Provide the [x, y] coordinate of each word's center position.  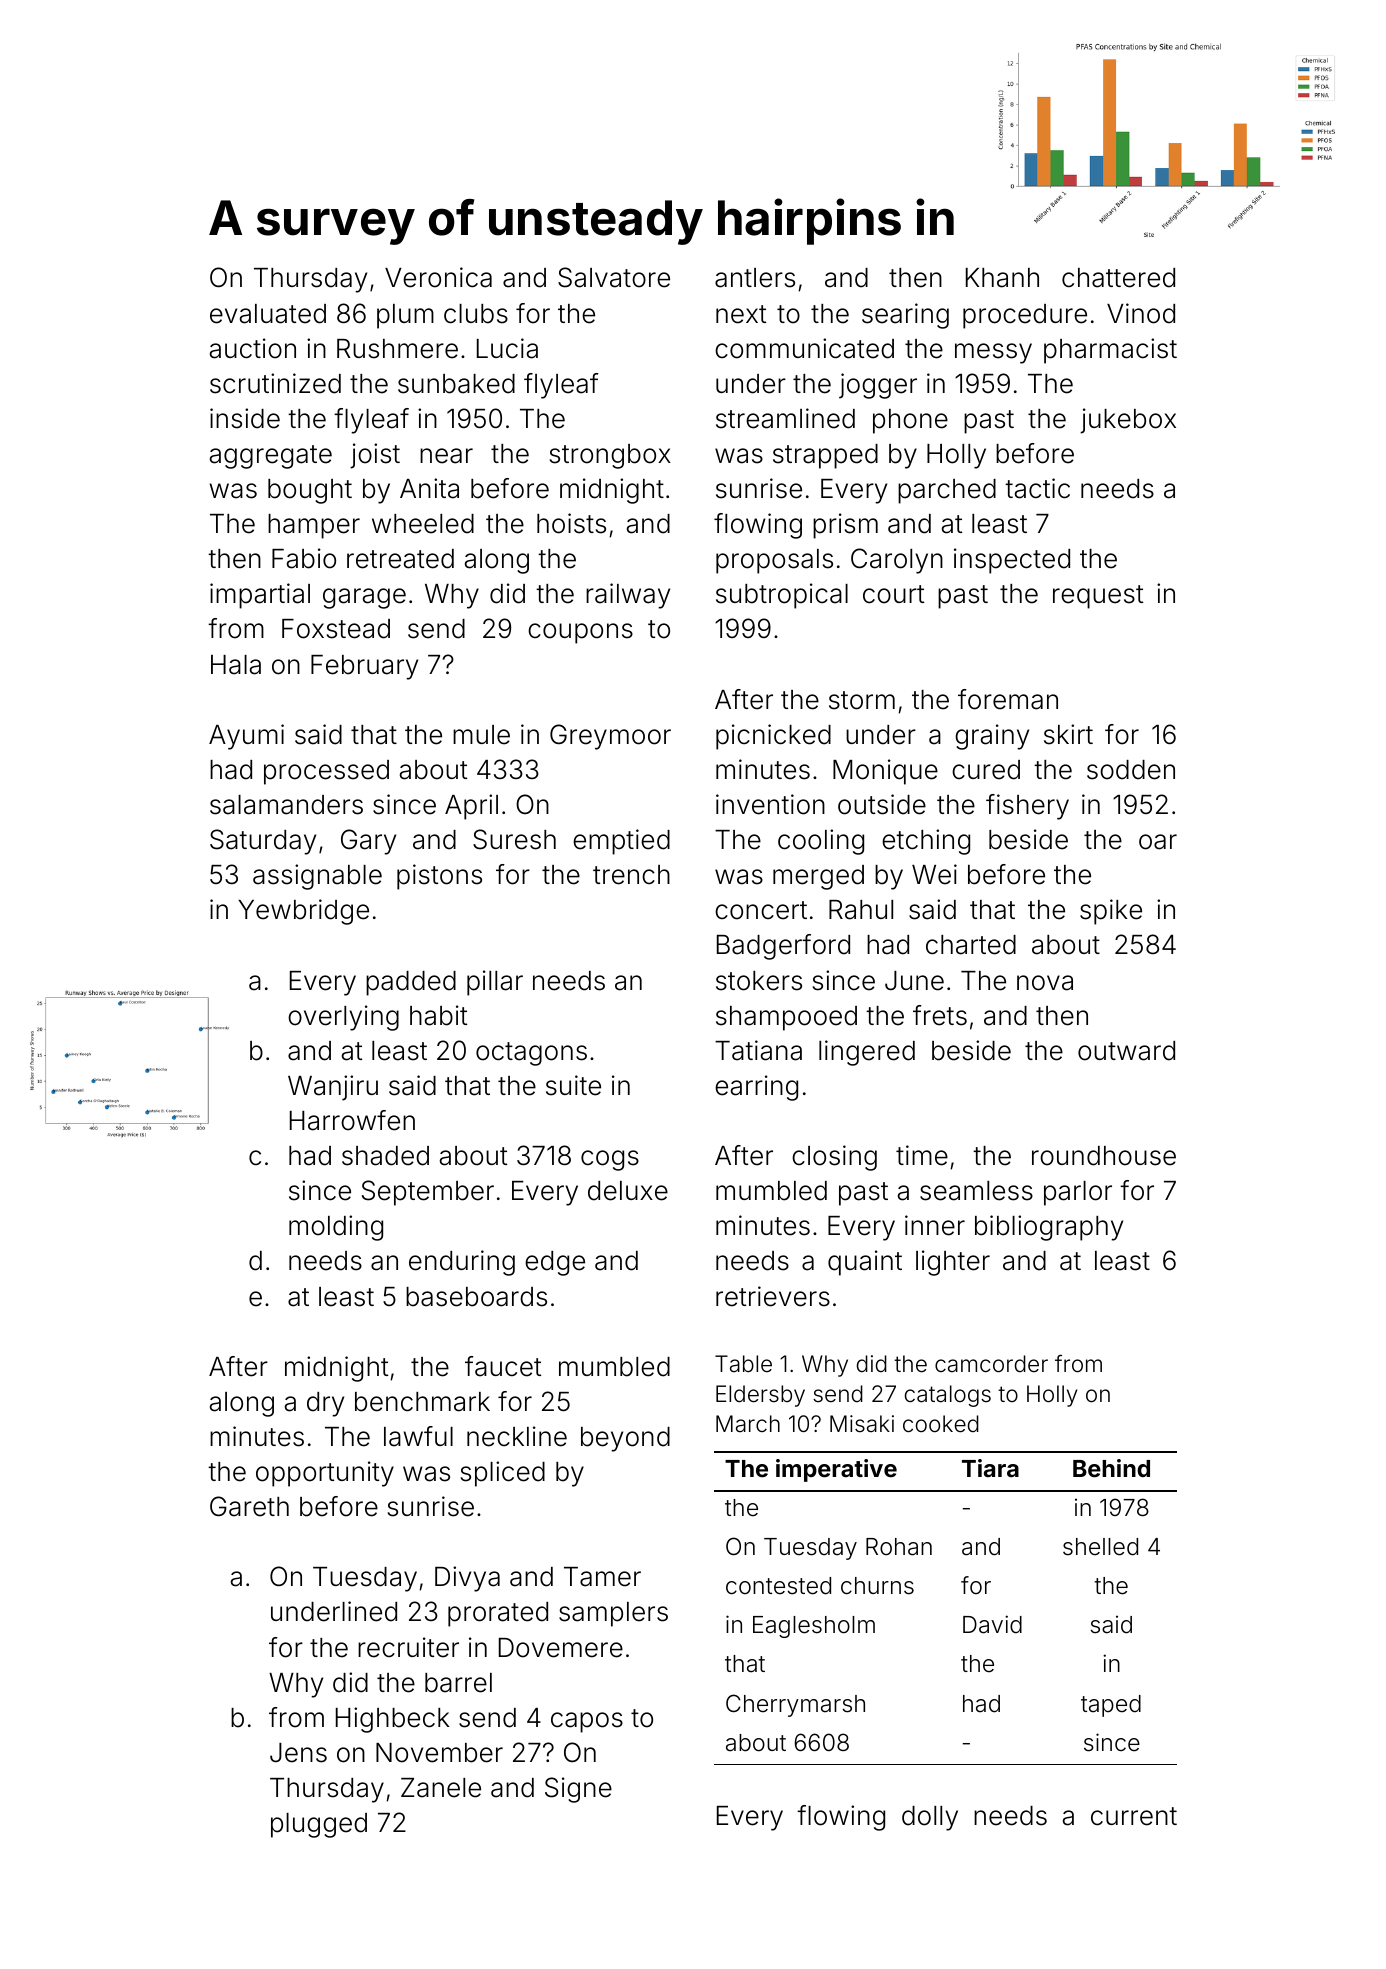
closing [834, 1158]
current [1134, 1816]
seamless [976, 1191]
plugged [319, 1825]
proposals [774, 561]
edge [555, 1263]
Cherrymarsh [795, 1705]
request [1098, 597]
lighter [953, 1263]
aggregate [271, 457]
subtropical [782, 596]
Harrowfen [352, 1120]
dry [325, 1404]
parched [947, 491]
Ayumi [246, 737]
